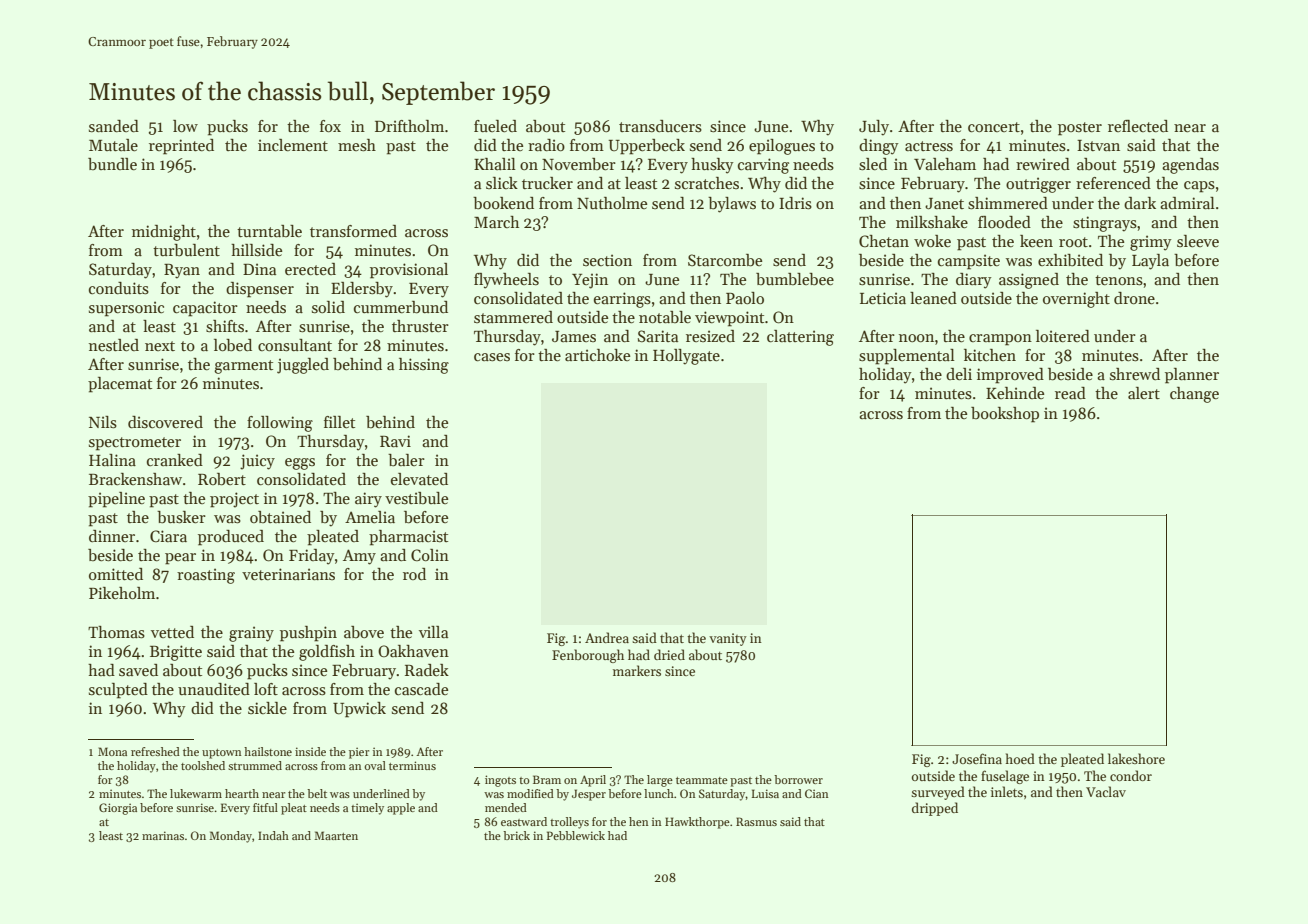 The width and height of the screenshot is (1308, 924). Describe the element at coordinates (756, 821) in the screenshot. I see `Rasmus` at that location.
